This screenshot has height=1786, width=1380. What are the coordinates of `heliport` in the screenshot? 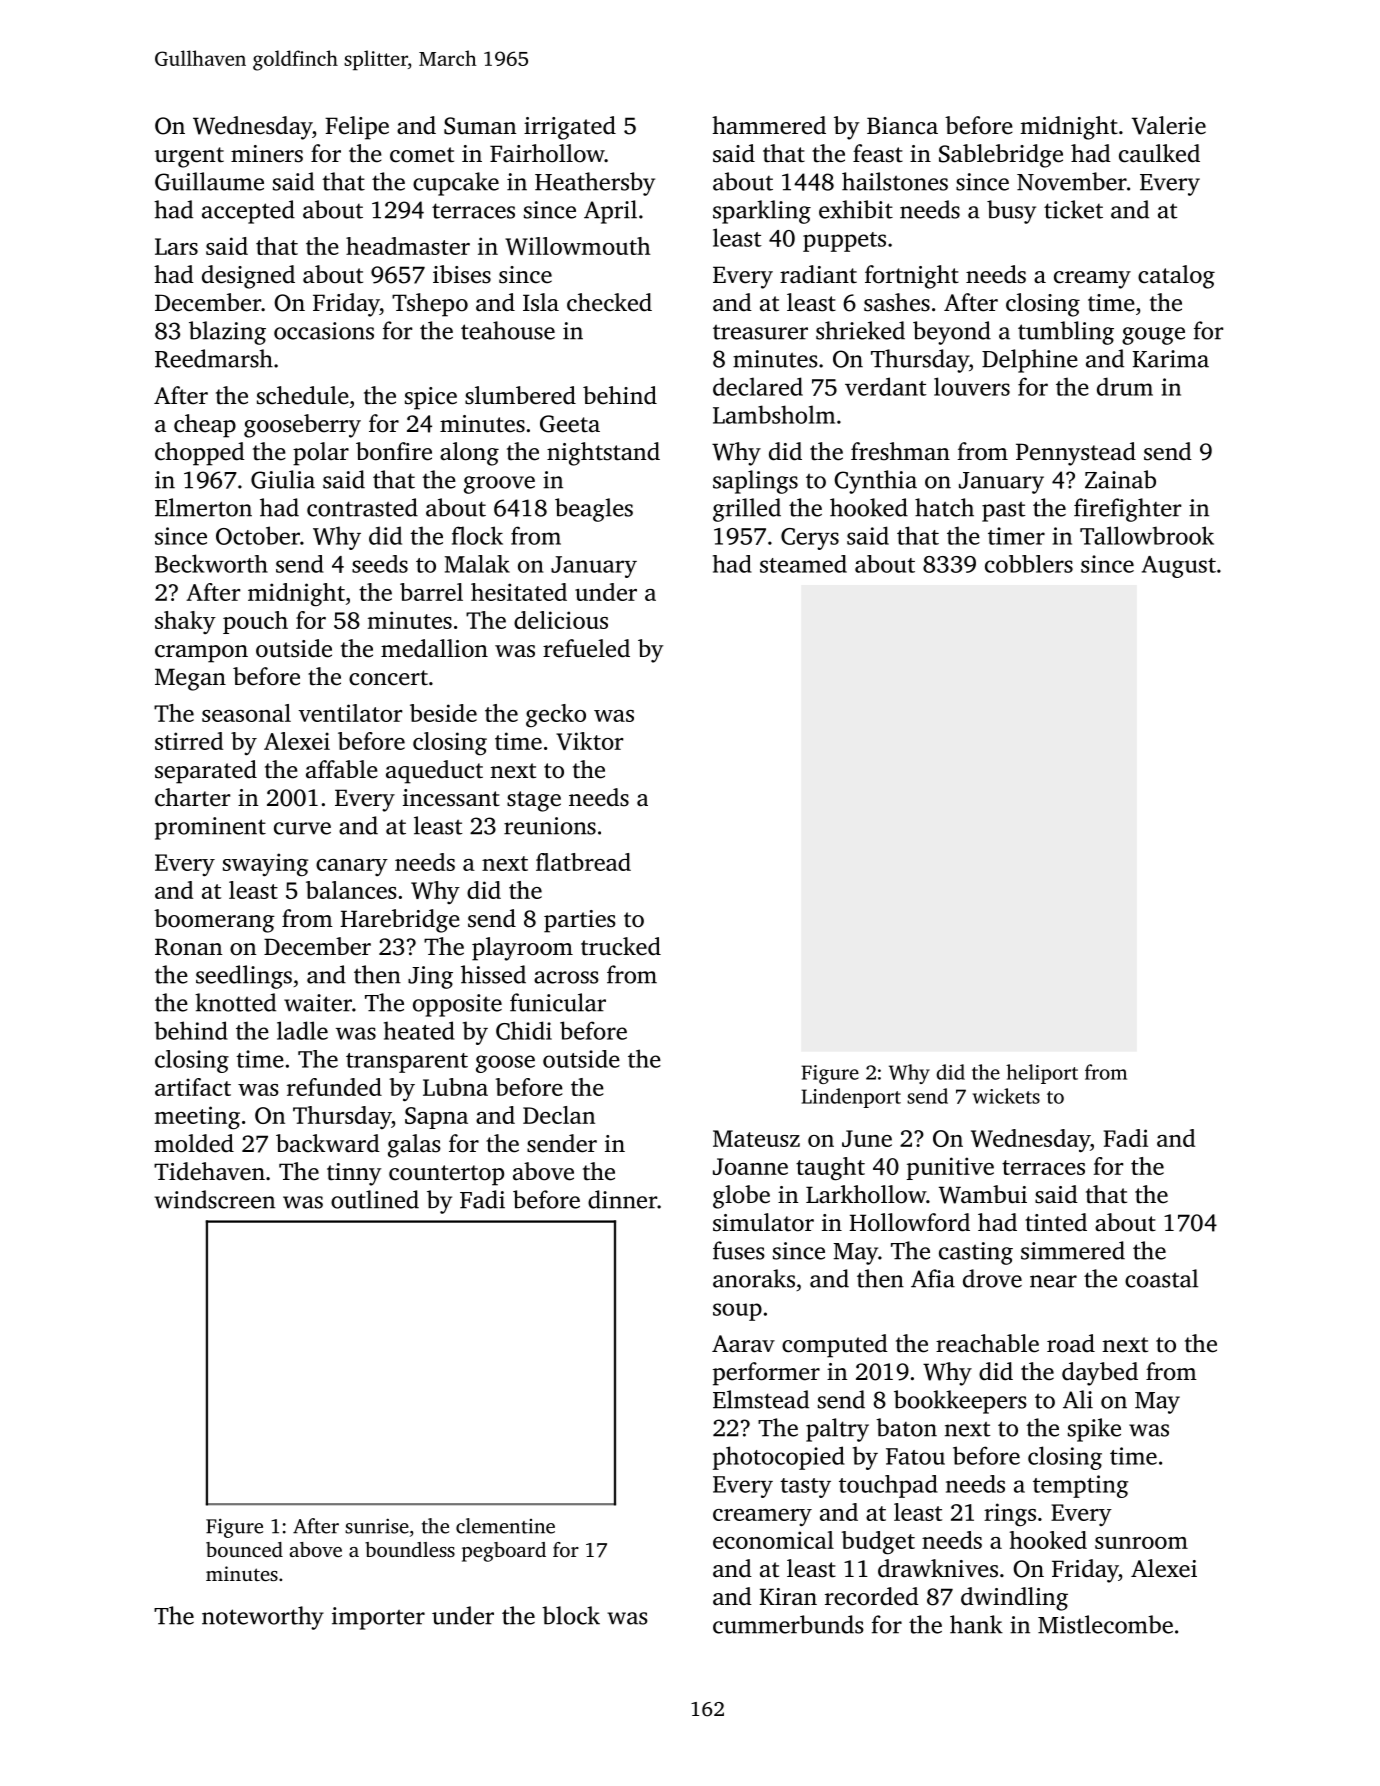 It's located at (1042, 1074).
